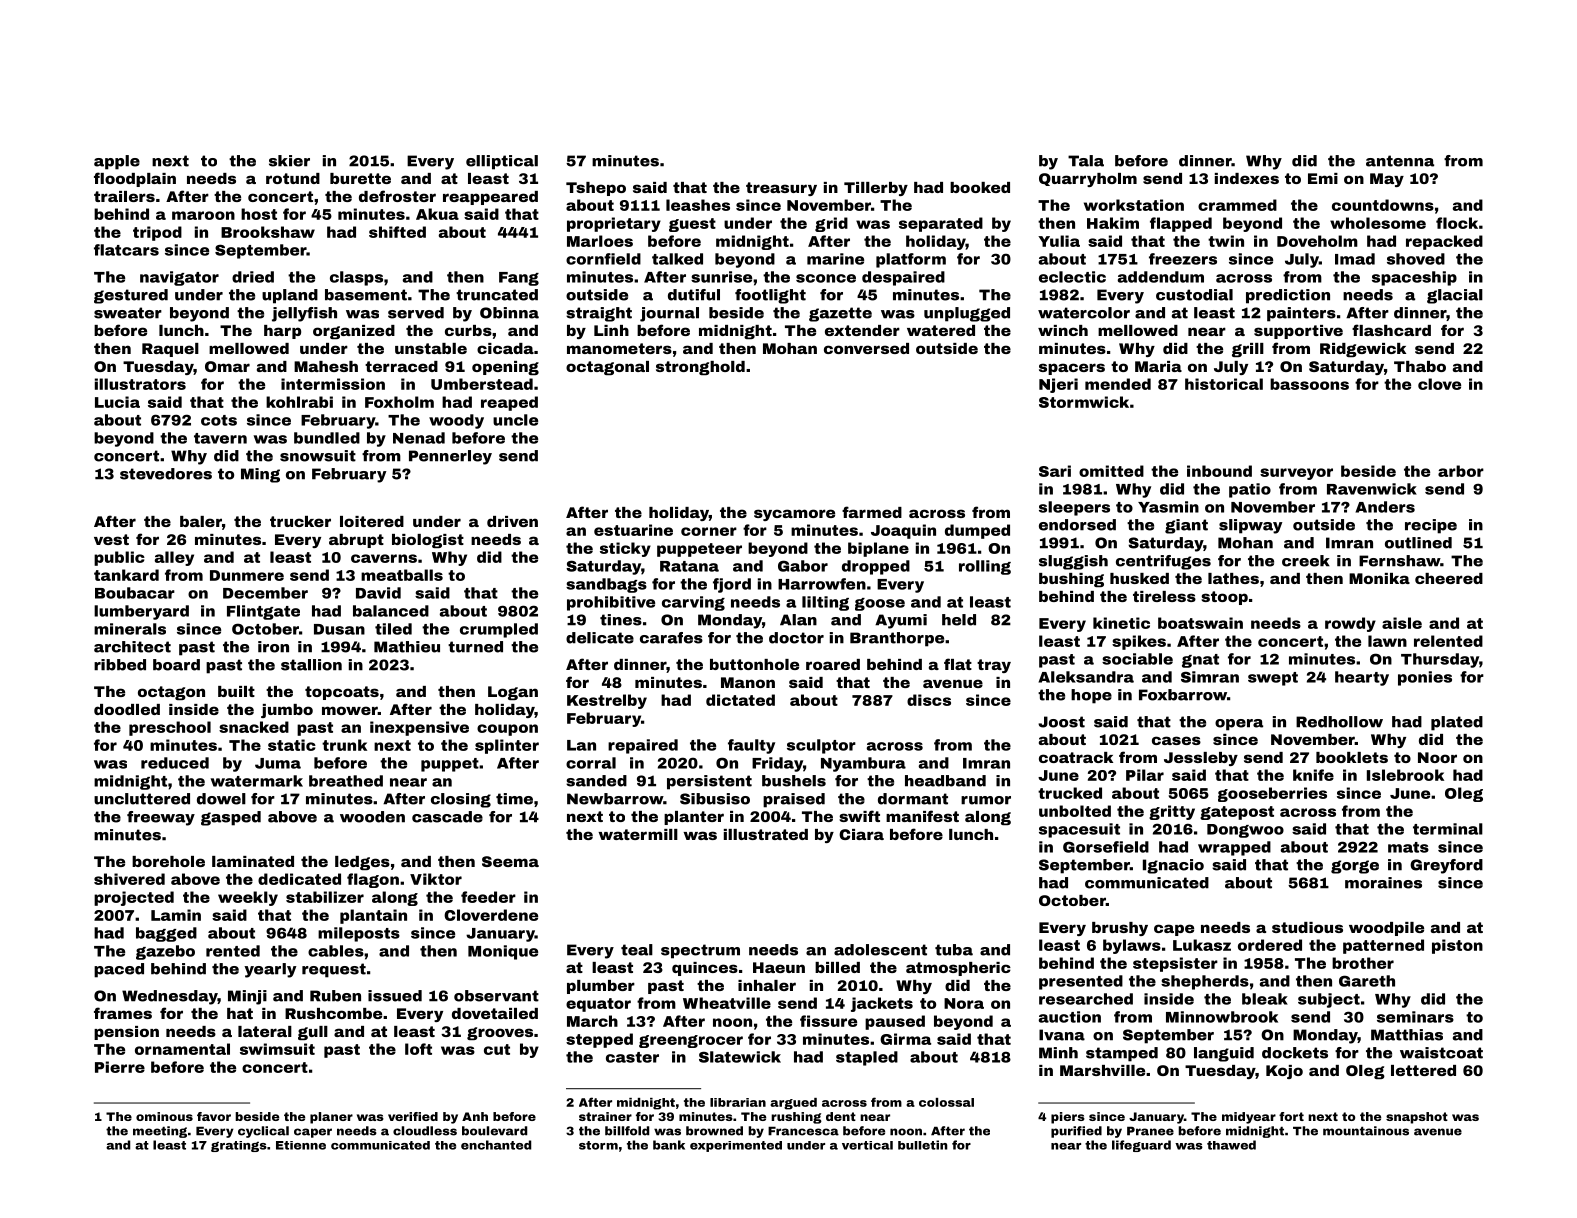 This screenshot has width=1577, height=1218. What do you see at coordinates (502, 162) in the screenshot?
I see `elliptical` at bounding box center [502, 162].
